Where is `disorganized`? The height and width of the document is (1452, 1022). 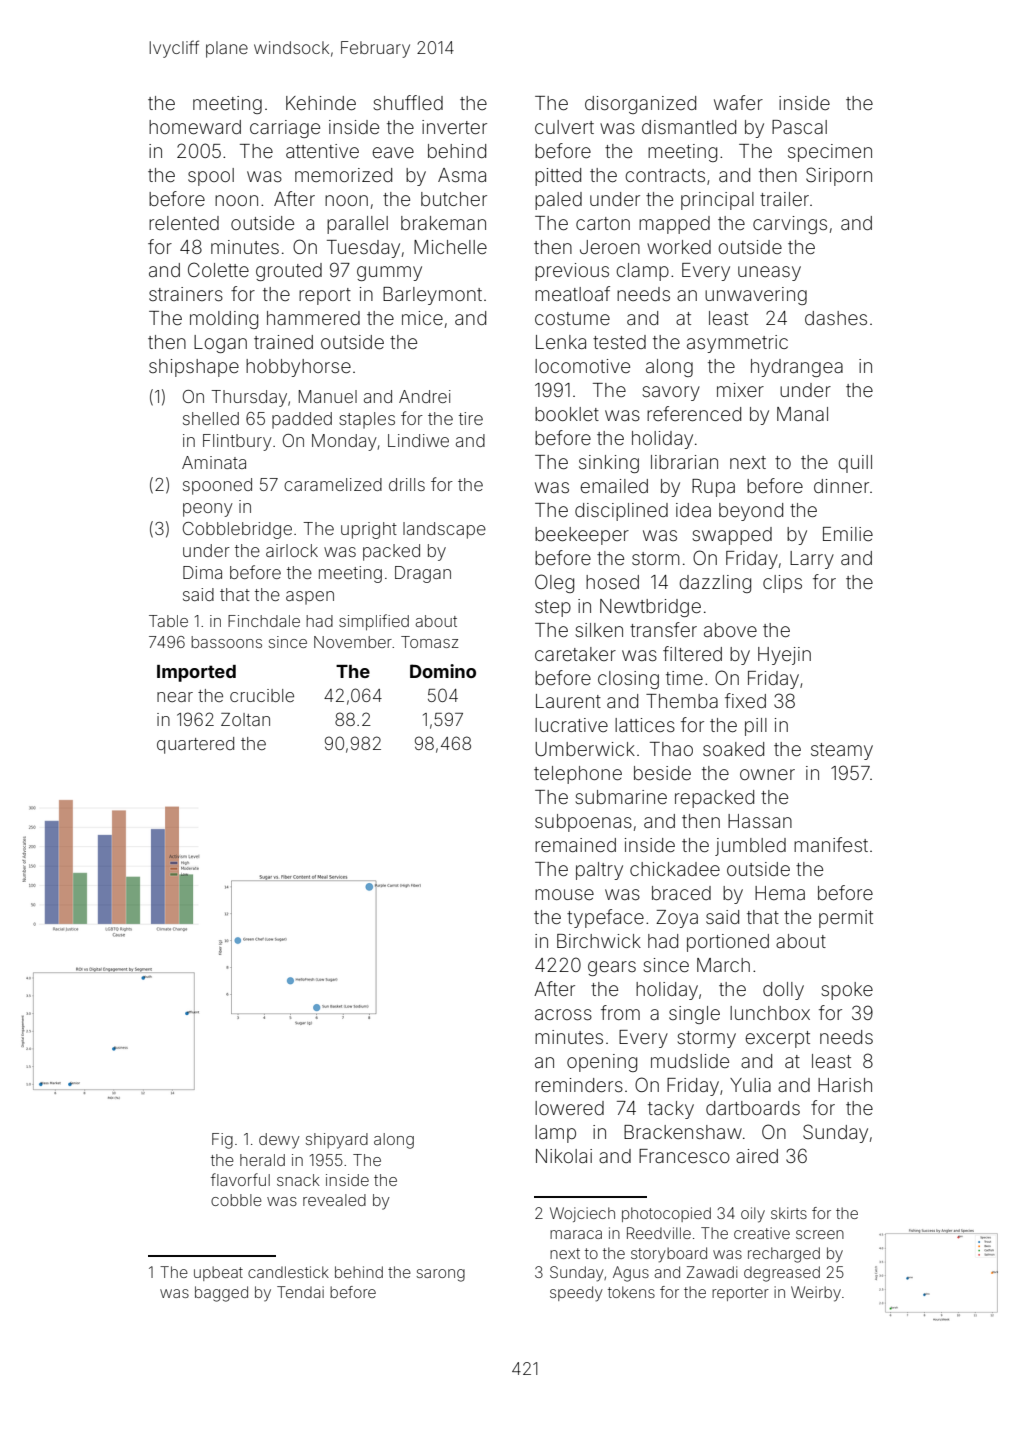 disorganized is located at coordinates (640, 105).
